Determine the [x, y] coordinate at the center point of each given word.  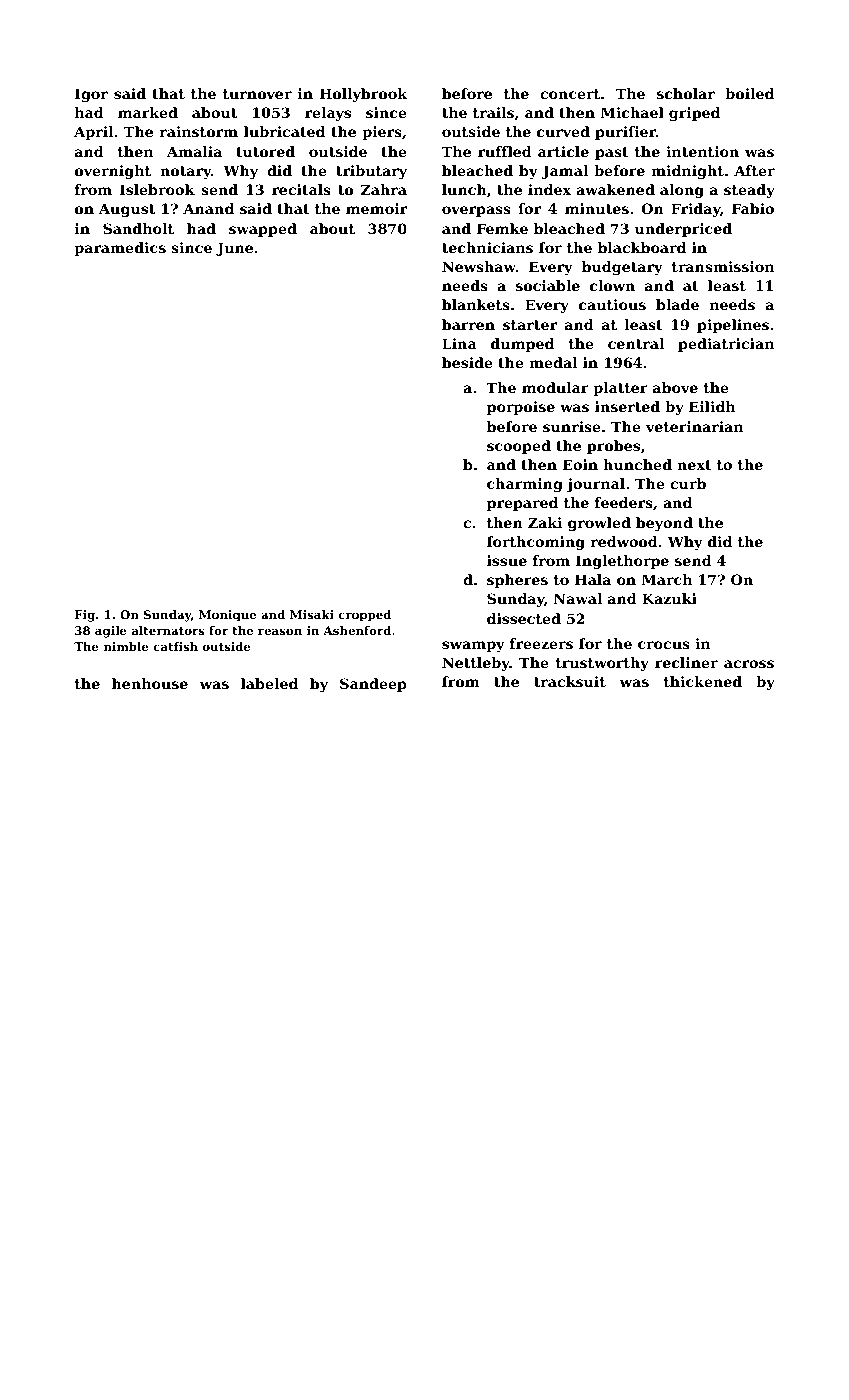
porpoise [521, 408]
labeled [269, 683]
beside [467, 362]
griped [694, 114]
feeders [624, 502]
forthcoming [536, 543]
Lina [459, 343]
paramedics [120, 249]
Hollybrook [363, 95]
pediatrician [726, 345]
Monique [227, 616]
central [636, 343]
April [93, 133]
